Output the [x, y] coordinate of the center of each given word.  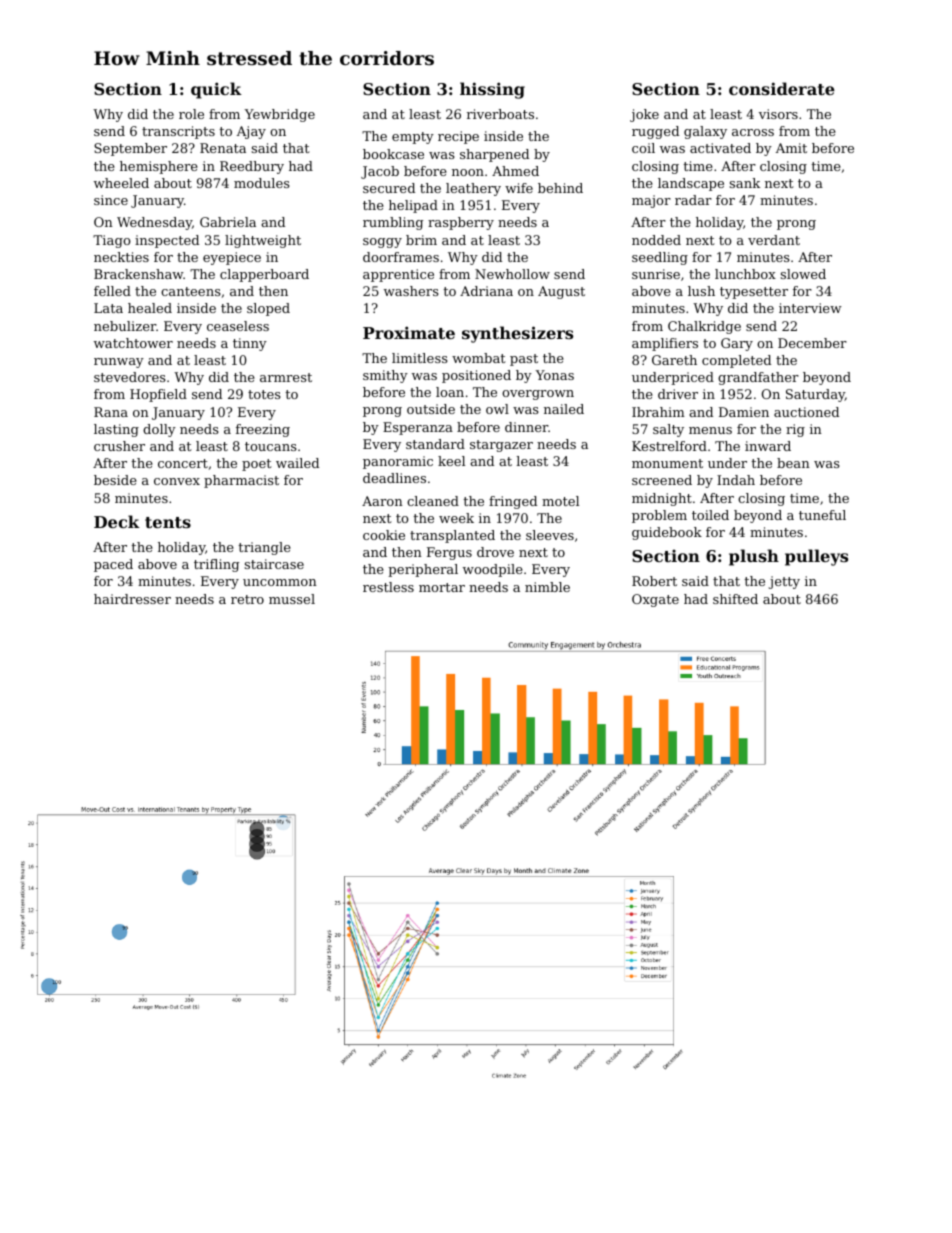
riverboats [500, 114]
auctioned [806, 412]
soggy [382, 243]
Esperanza [418, 428]
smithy [385, 376]
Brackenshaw [139, 274]
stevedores [130, 377]
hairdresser [132, 599]
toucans [271, 446]
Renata [223, 148]
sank [745, 183]
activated [720, 148]
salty [668, 430]
